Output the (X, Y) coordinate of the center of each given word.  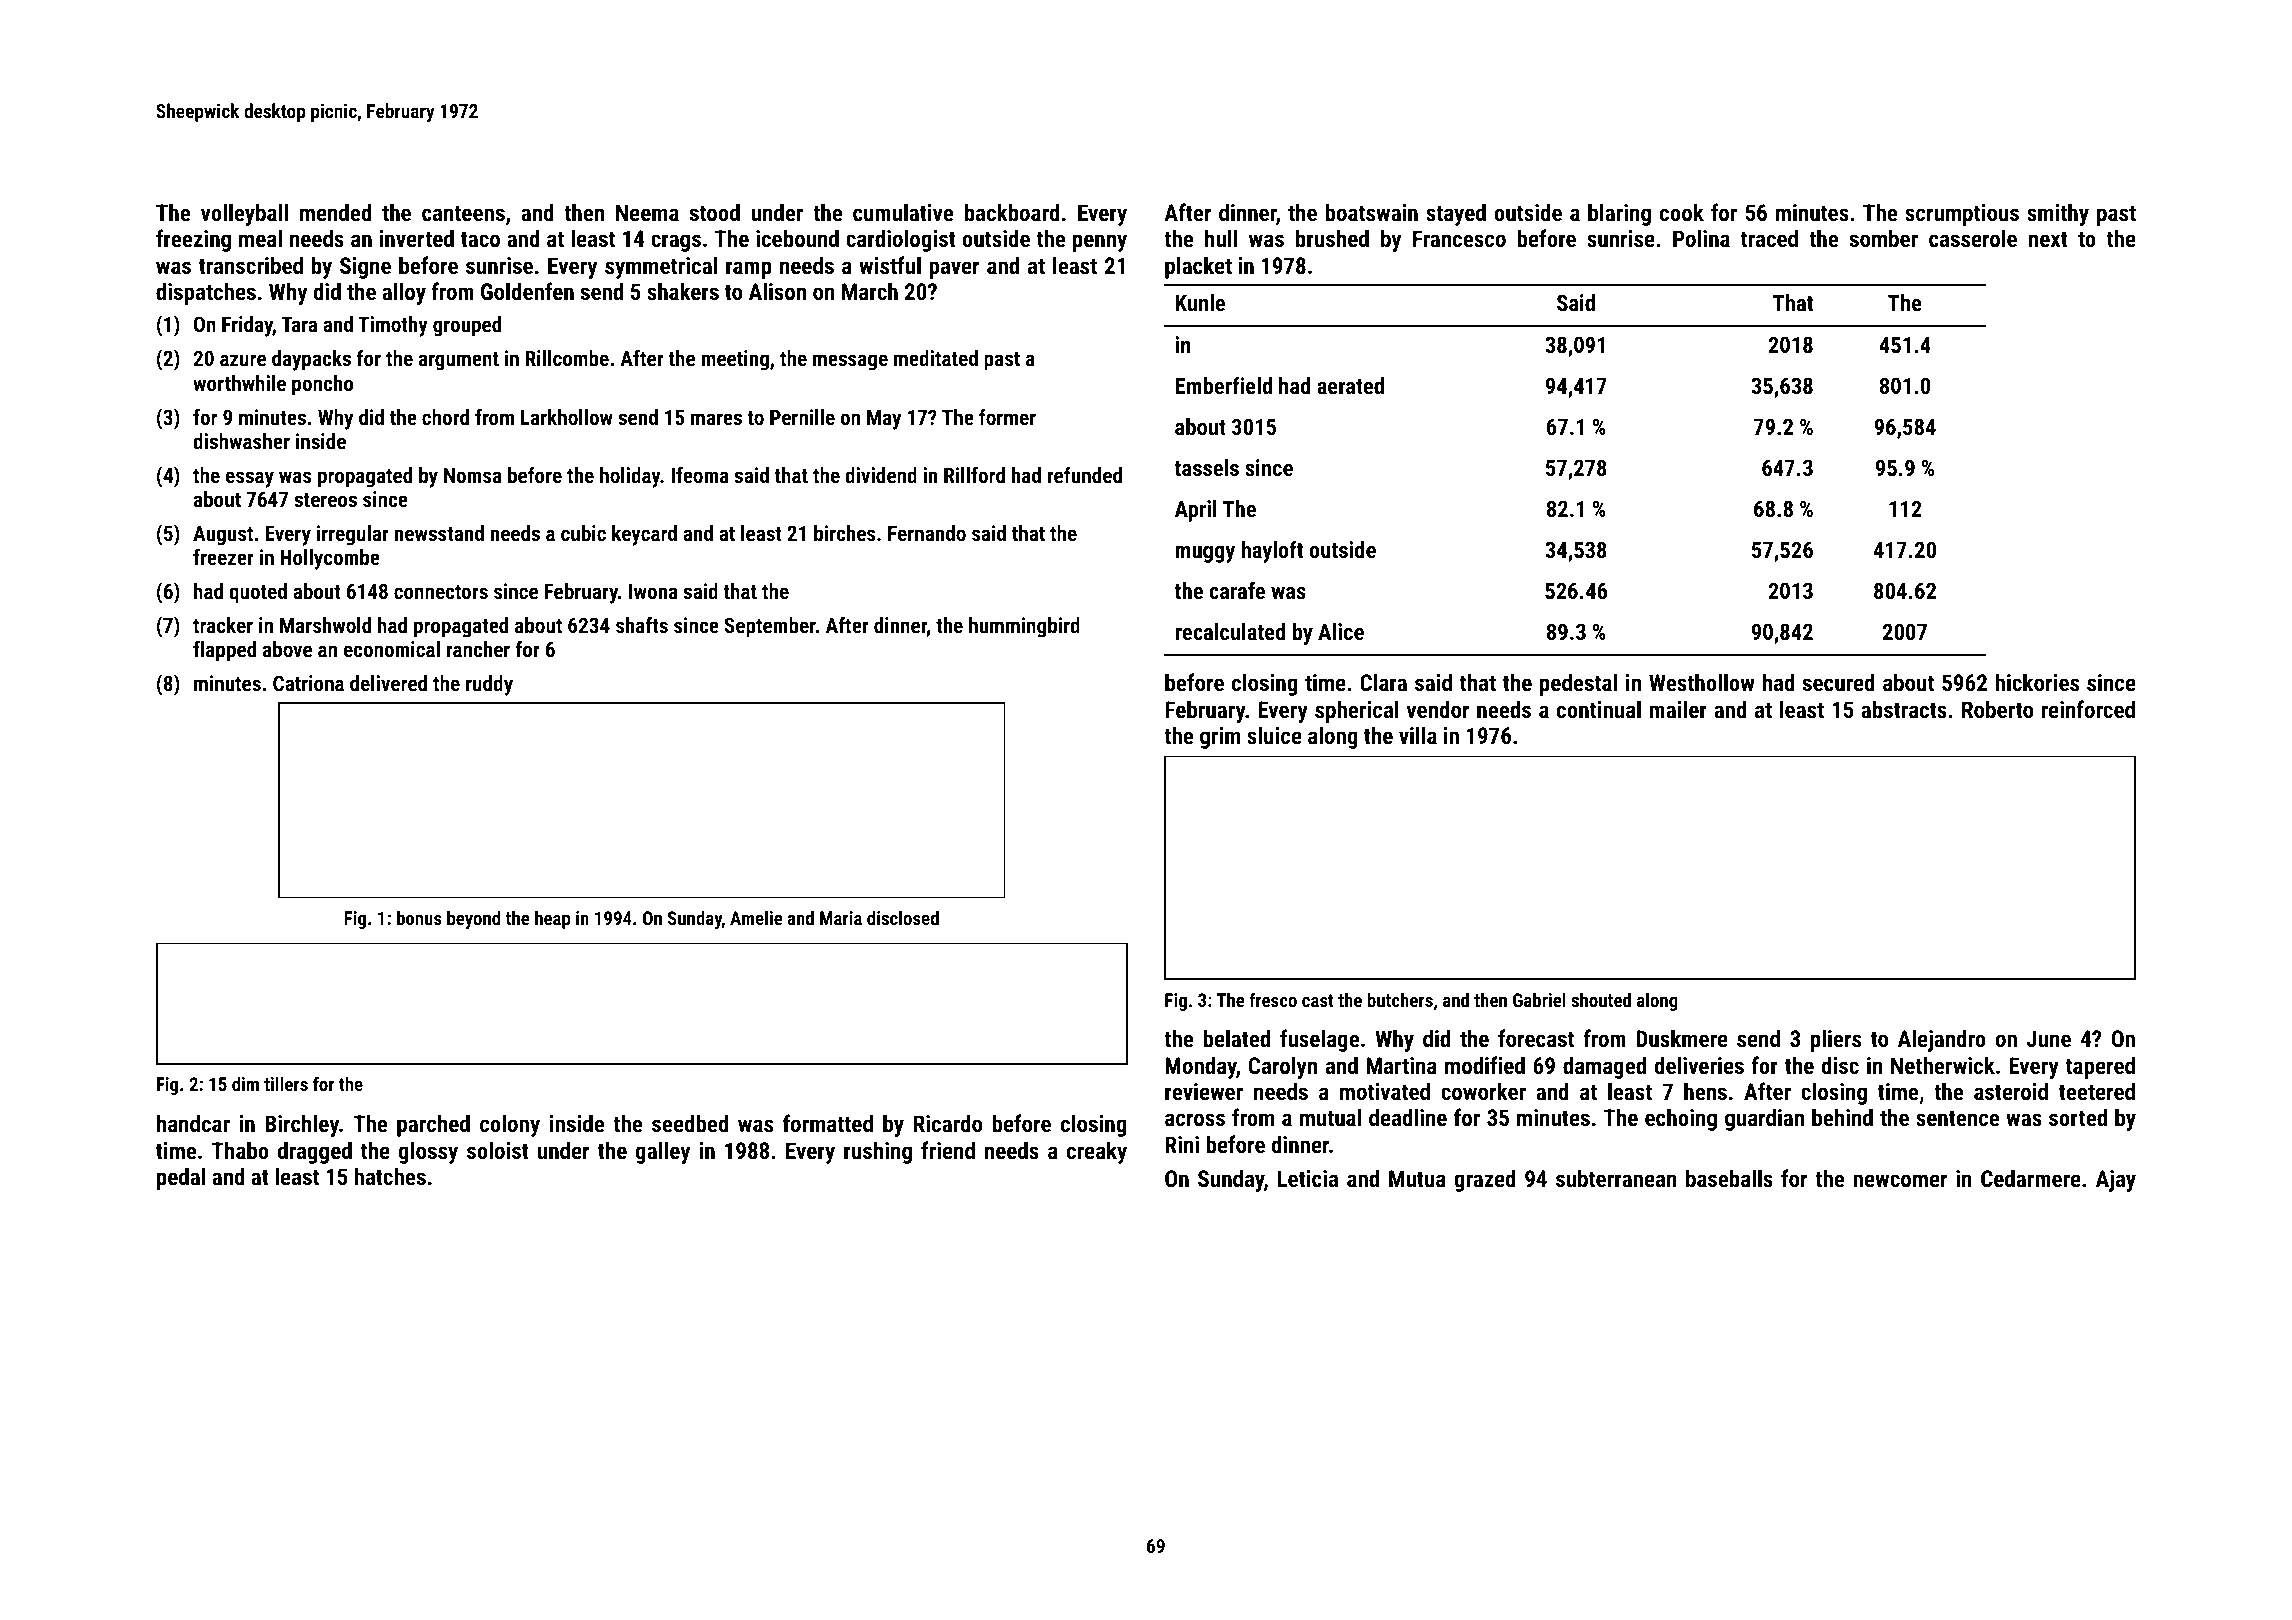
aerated (1350, 385)
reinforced (2088, 709)
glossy (428, 1152)
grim (1220, 738)
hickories (2037, 682)
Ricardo (948, 1123)
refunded (1085, 475)
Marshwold (325, 625)
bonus (419, 918)
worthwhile (239, 383)
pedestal (1578, 684)
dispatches (206, 293)
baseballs (1729, 1178)
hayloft (1272, 552)
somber (1884, 238)
